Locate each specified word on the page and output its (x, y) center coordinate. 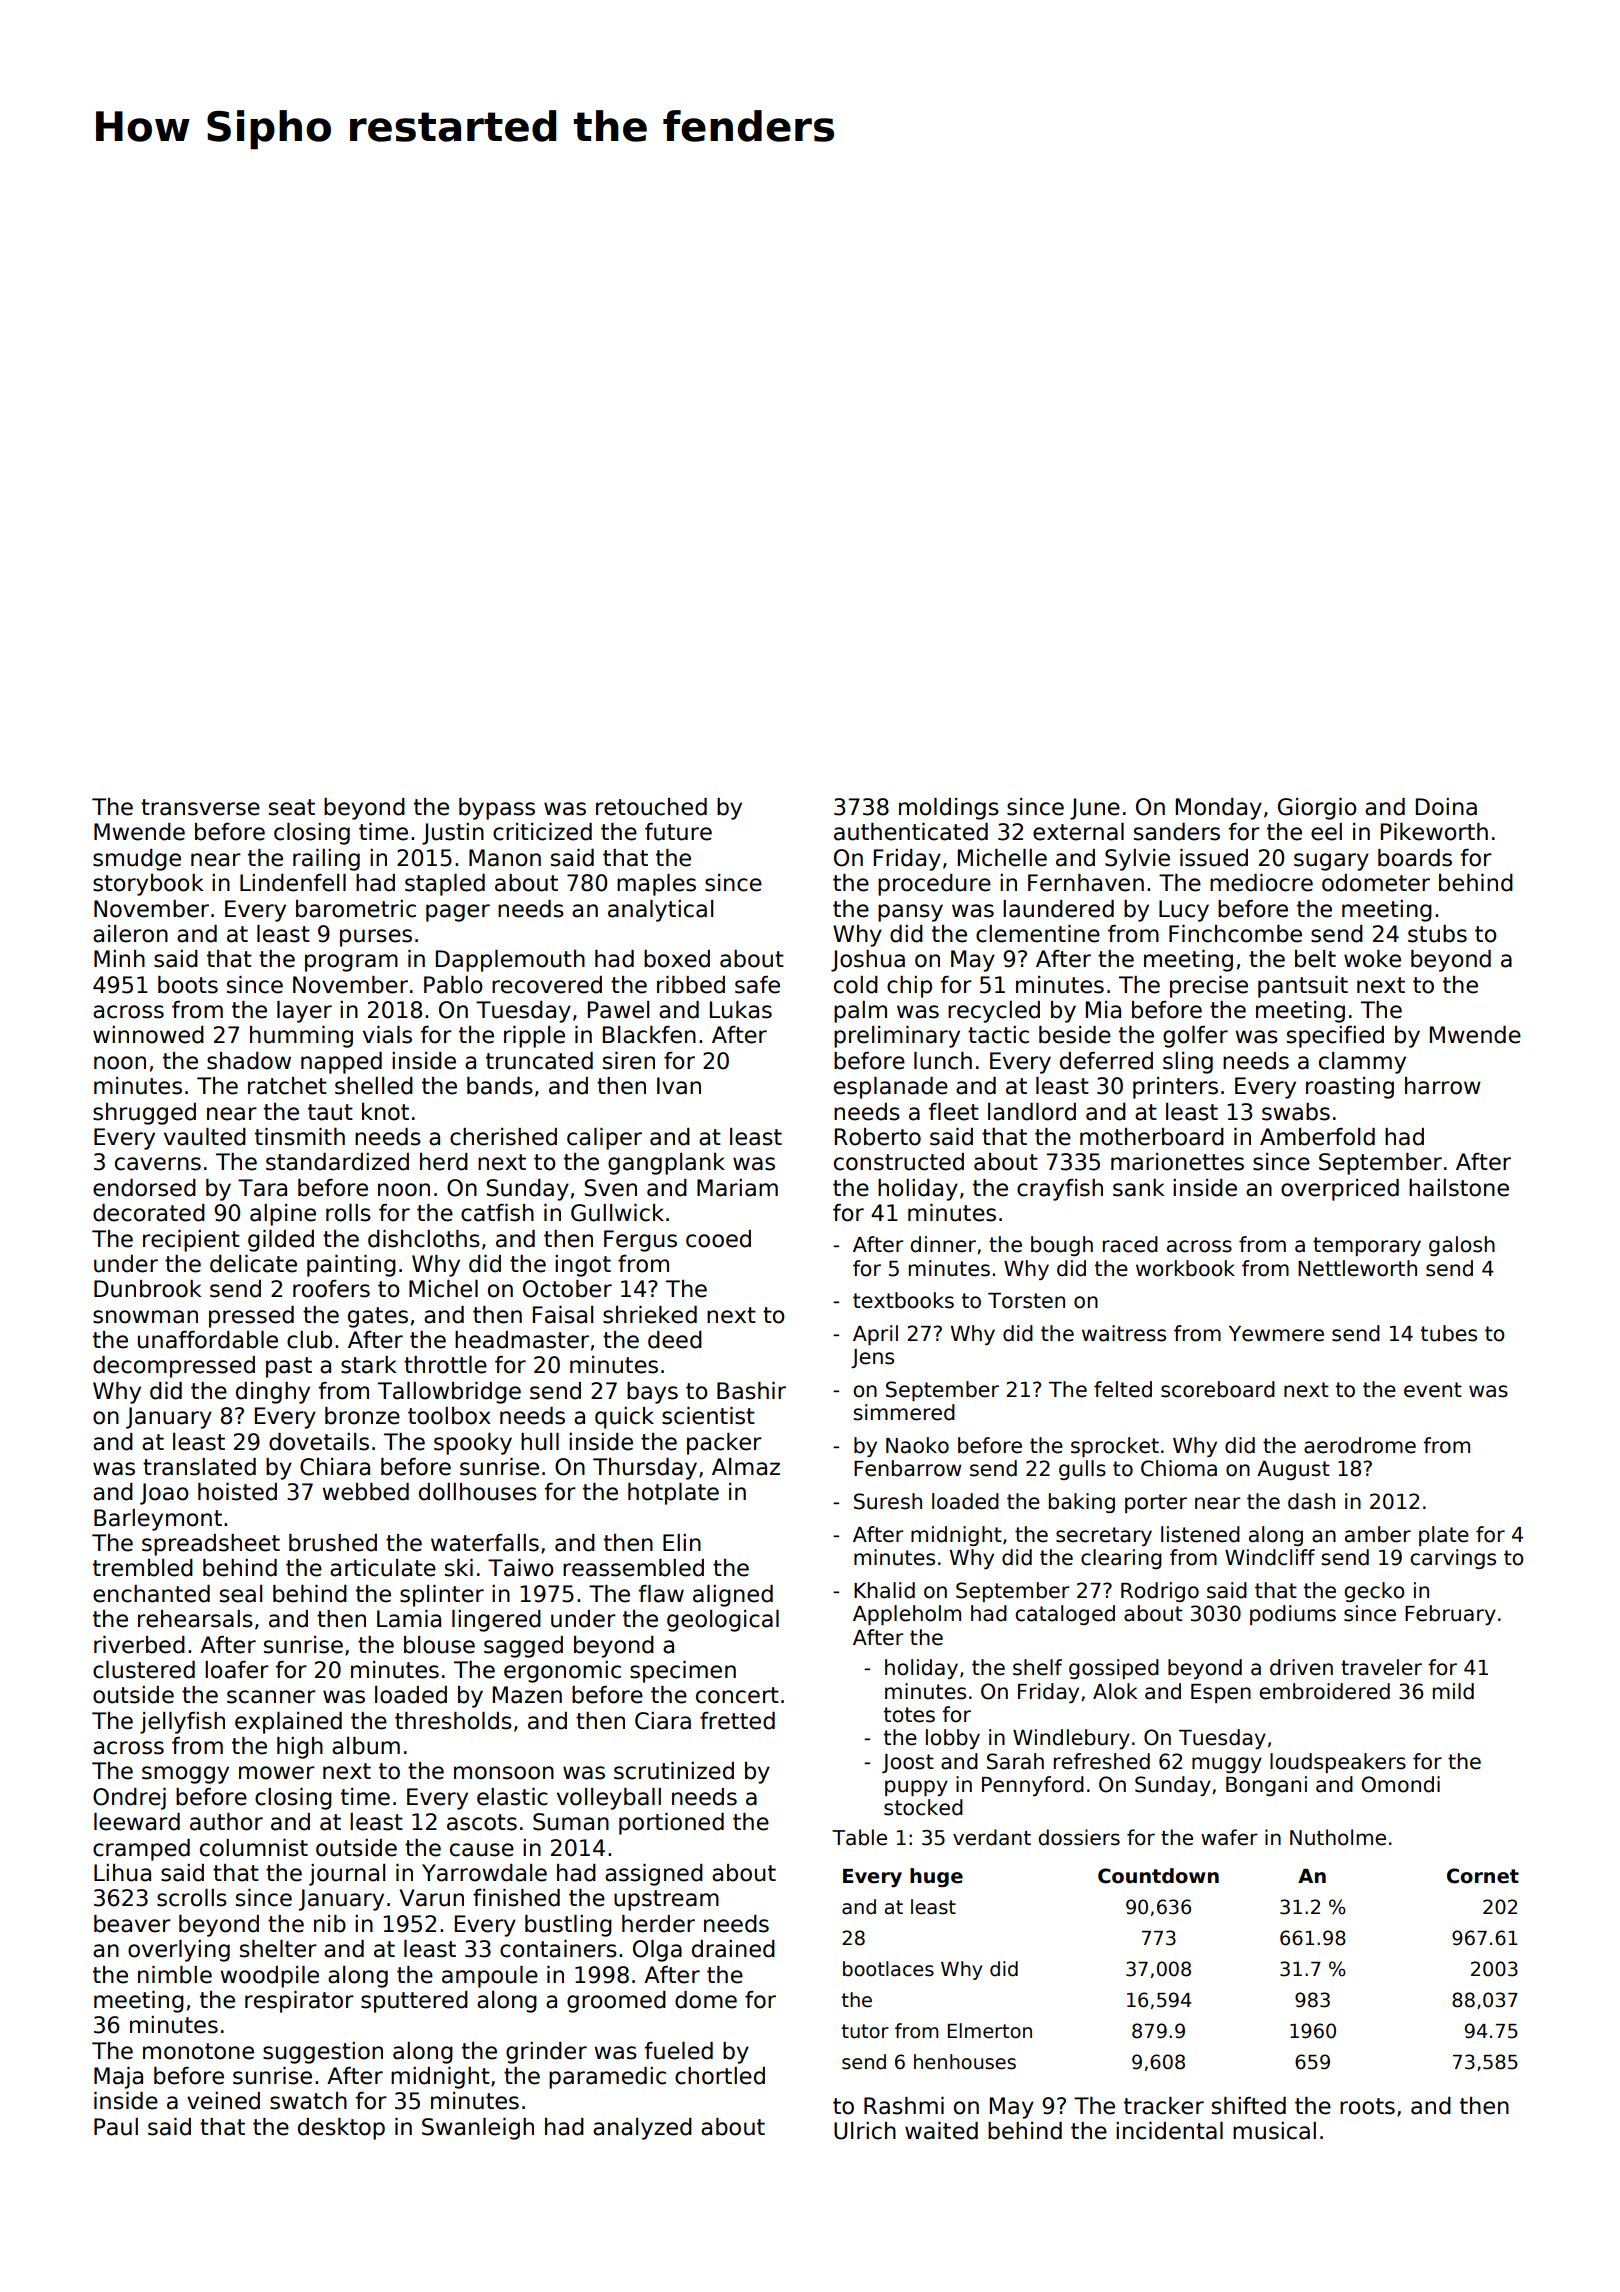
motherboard (1152, 1137)
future (678, 832)
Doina (1446, 807)
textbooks (903, 1300)
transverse (200, 807)
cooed (718, 1239)
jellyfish (182, 1723)
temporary (1367, 1246)
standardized (337, 1162)
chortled (720, 2076)
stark (368, 1365)
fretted (737, 1721)
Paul (116, 2127)
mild (1453, 1691)
